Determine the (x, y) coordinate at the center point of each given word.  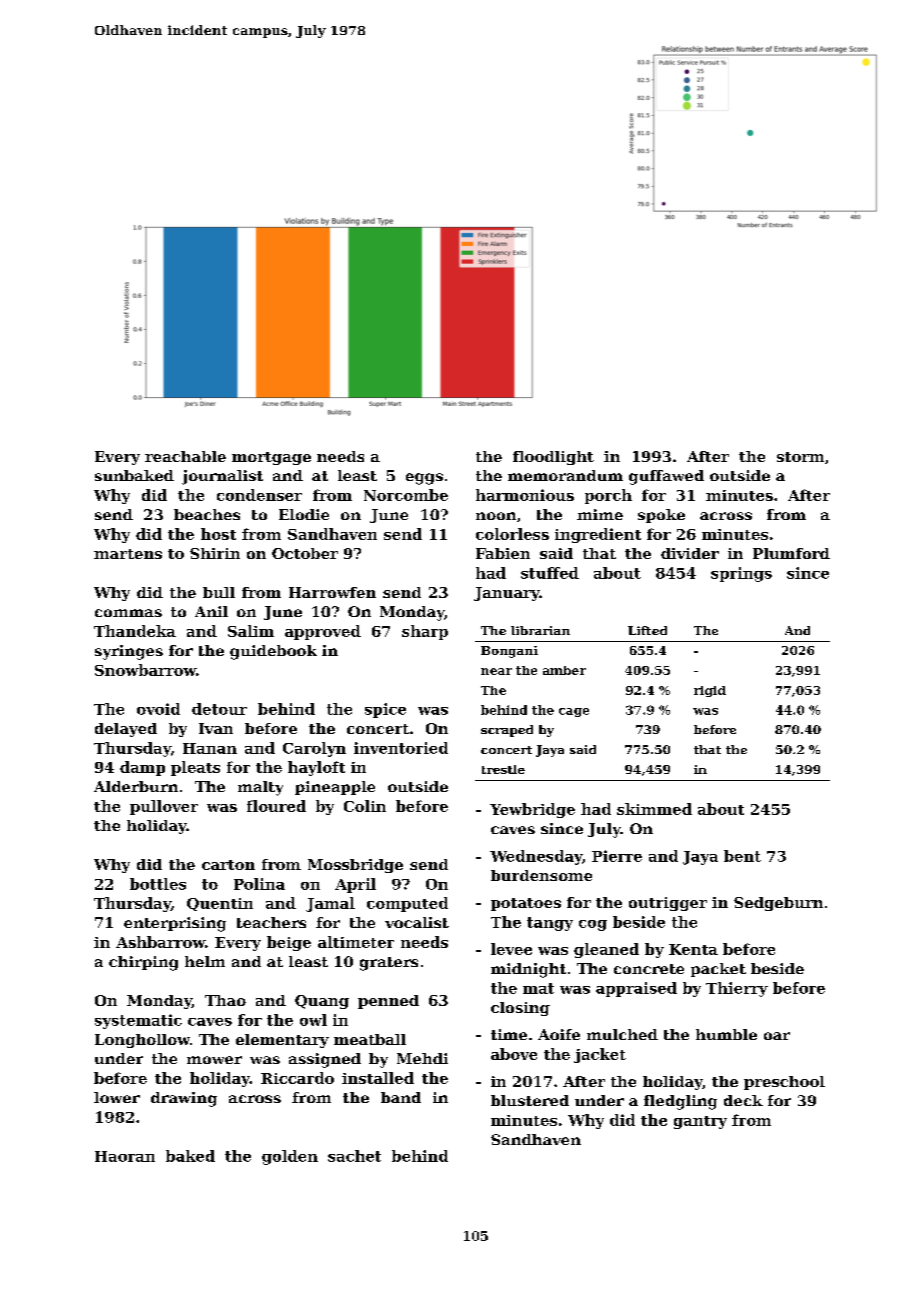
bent (742, 856)
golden (290, 1157)
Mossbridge (355, 866)
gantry (700, 1122)
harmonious (525, 495)
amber (564, 670)
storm (800, 457)
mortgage (271, 458)
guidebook (273, 652)
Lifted (647, 630)
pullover (164, 807)
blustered (530, 1100)
